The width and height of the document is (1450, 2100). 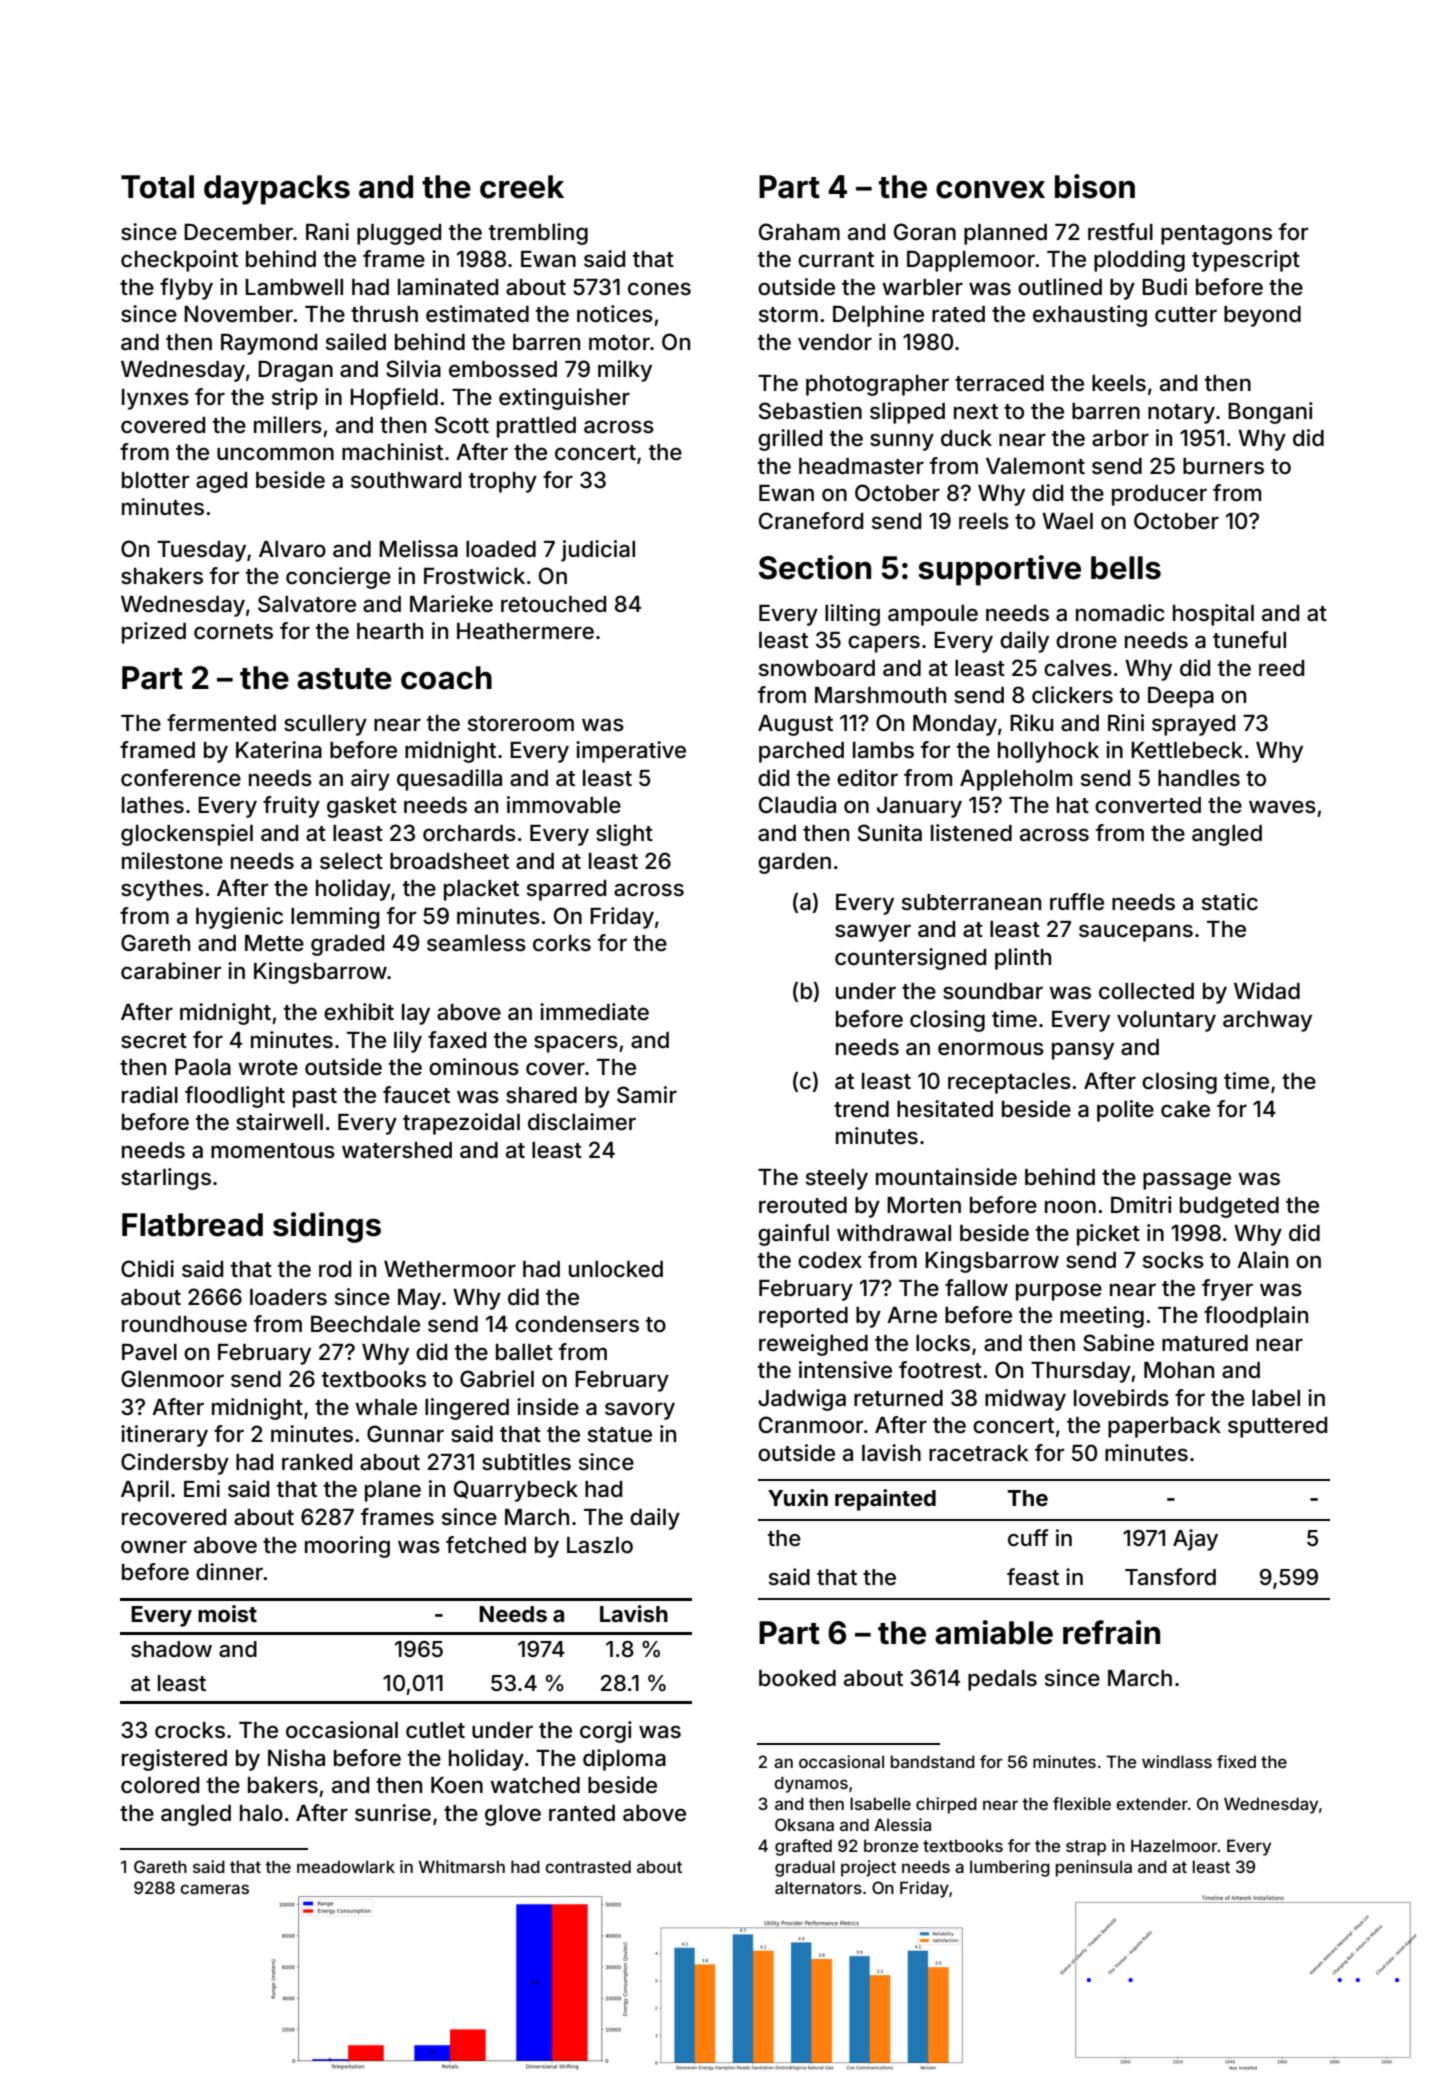 What do you see at coordinates (991, 1049) in the document?
I see `enormous` at bounding box center [991, 1049].
